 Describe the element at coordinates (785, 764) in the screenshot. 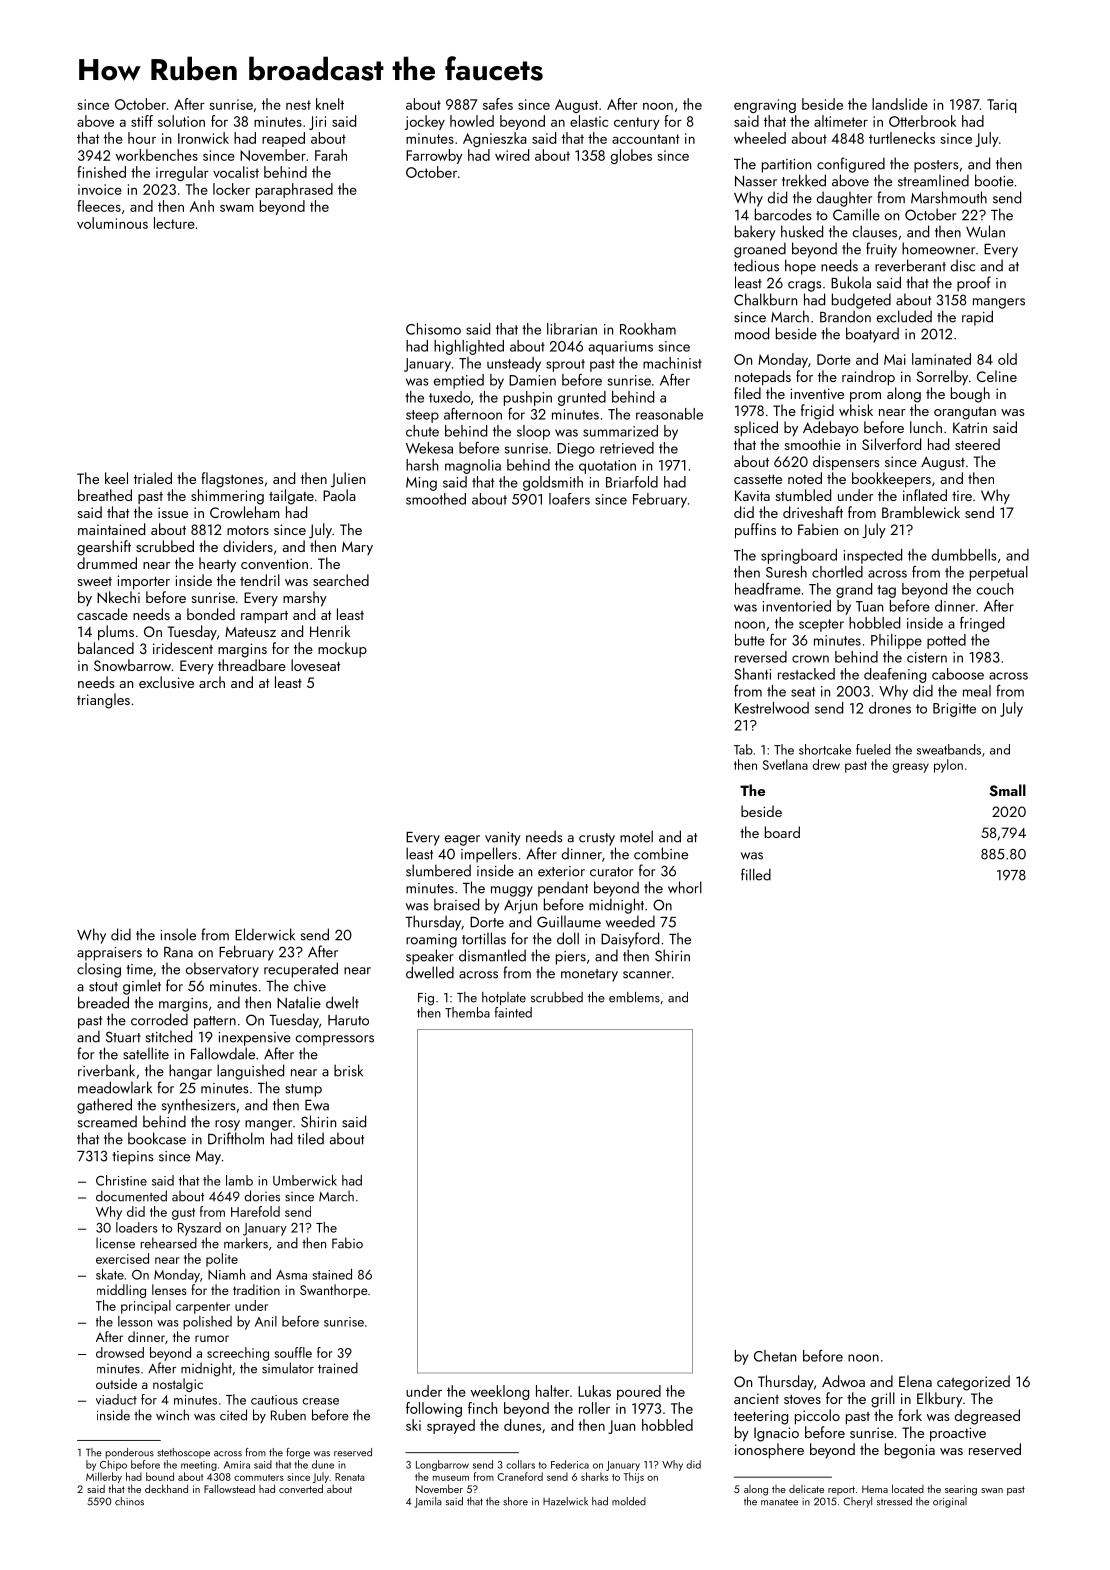

I see `Svetlana` at that location.
